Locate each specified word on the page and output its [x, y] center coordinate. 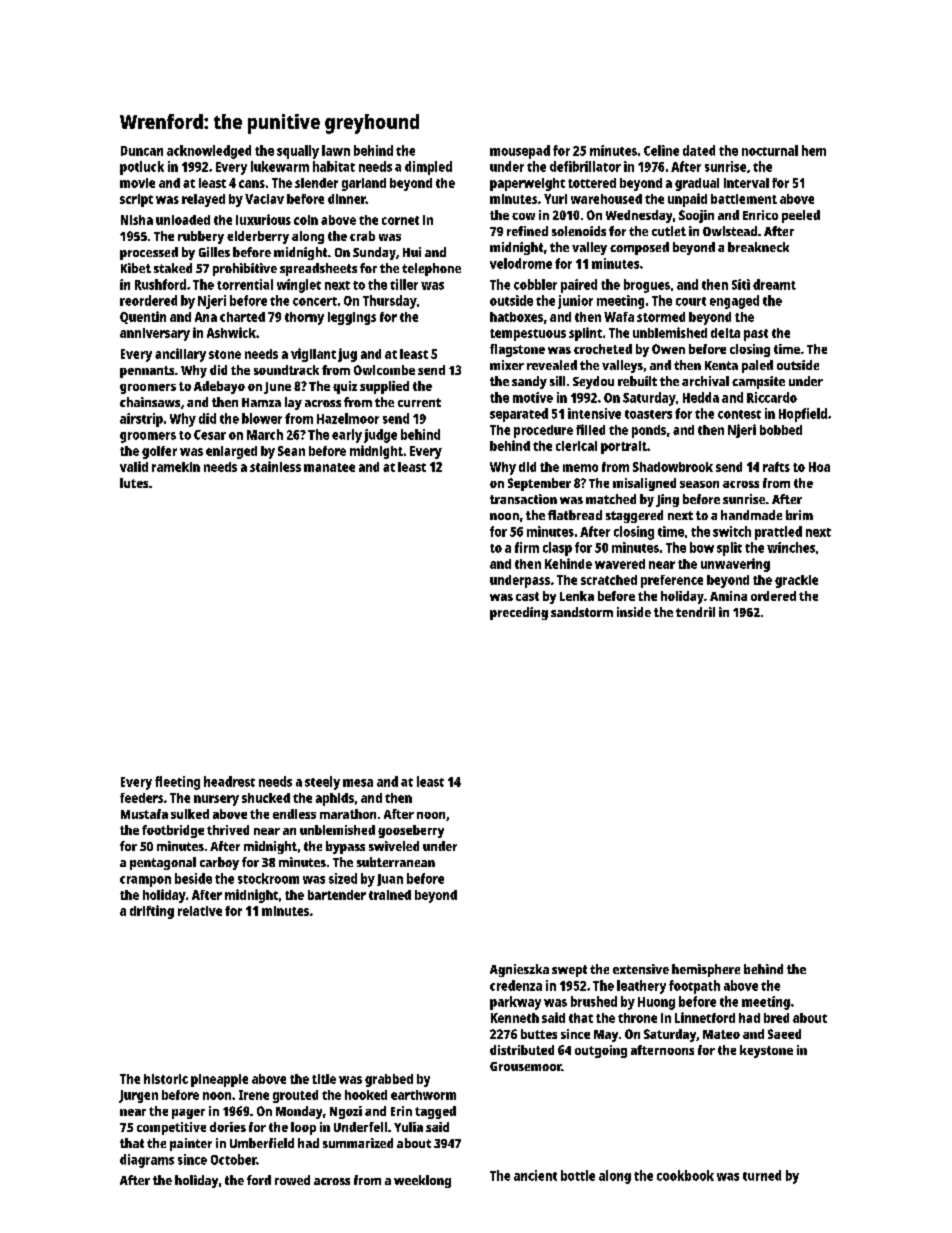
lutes [134, 483]
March [265, 434]
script [136, 200]
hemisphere [706, 970]
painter [191, 1144]
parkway [515, 1003]
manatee [329, 467]
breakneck [758, 247]
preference [672, 581]
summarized [358, 1143]
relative [200, 911]
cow [523, 216]
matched [611, 499]
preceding [519, 613]
